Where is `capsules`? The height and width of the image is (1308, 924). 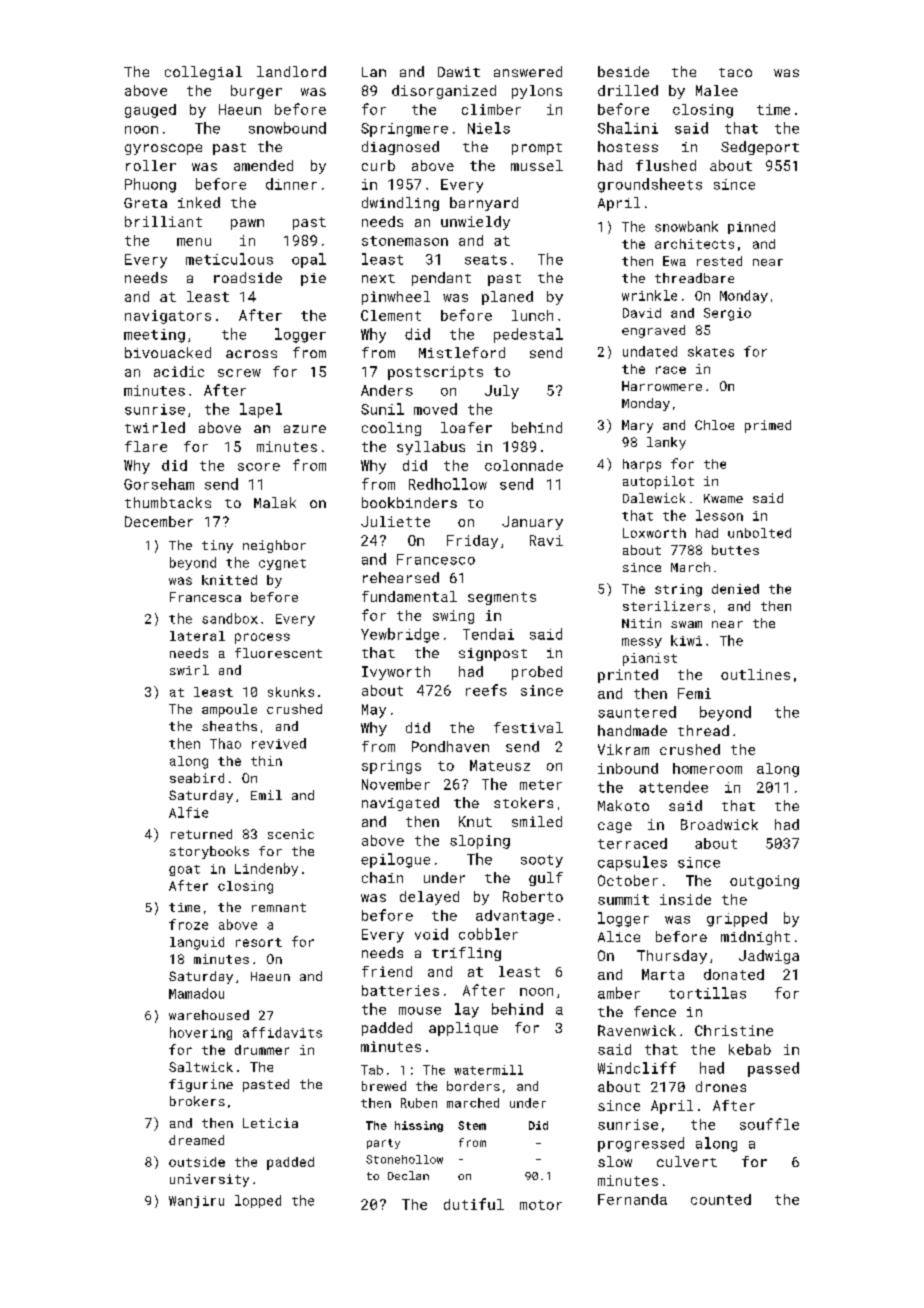
capsules is located at coordinates (632, 863).
